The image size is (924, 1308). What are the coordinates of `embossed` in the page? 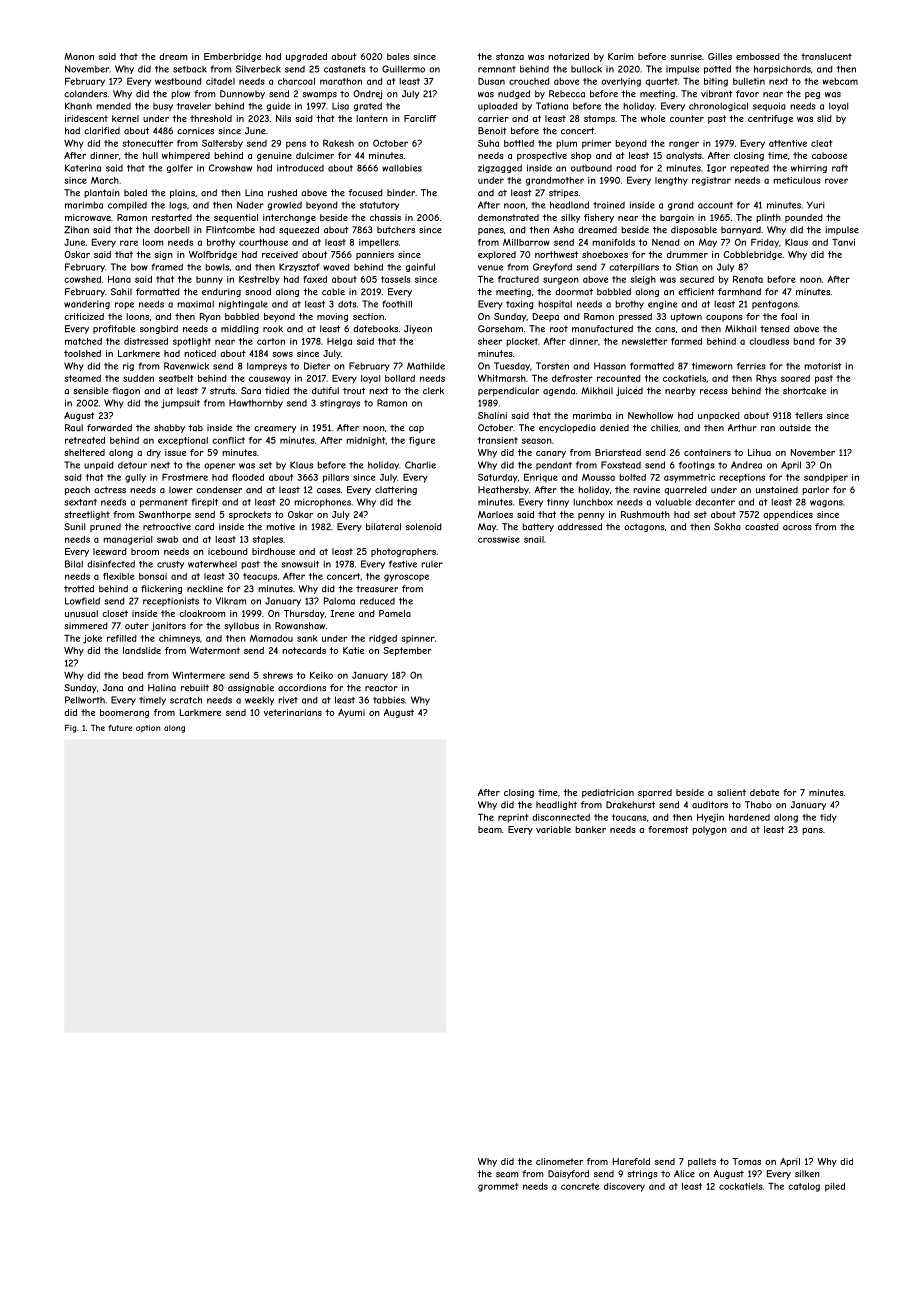 It's located at (758, 56).
